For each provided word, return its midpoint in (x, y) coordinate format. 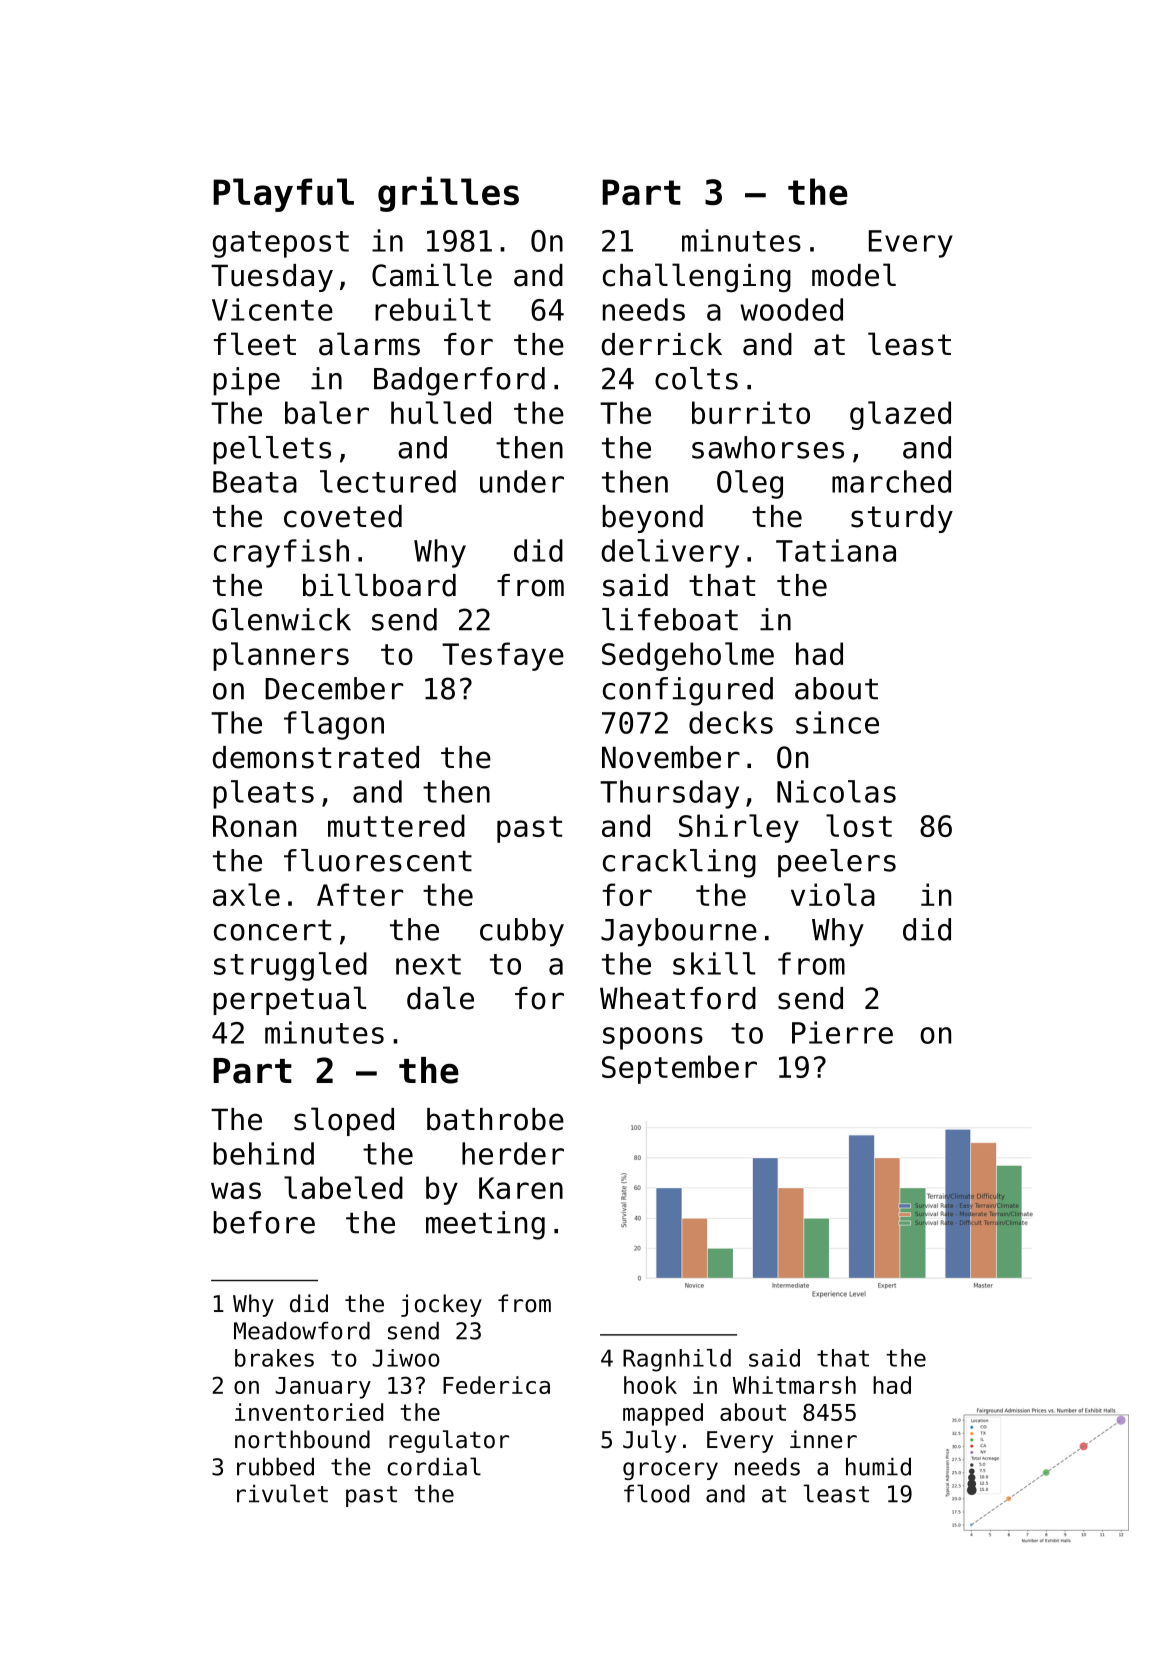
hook (650, 1385)
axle (246, 894)
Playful (283, 195)
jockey (441, 1305)
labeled (343, 1187)
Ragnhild (677, 1360)
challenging (697, 277)
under (522, 481)
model (854, 275)
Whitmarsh (794, 1385)
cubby (522, 932)
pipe (246, 381)
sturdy (902, 519)
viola (833, 894)
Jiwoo (406, 1358)
